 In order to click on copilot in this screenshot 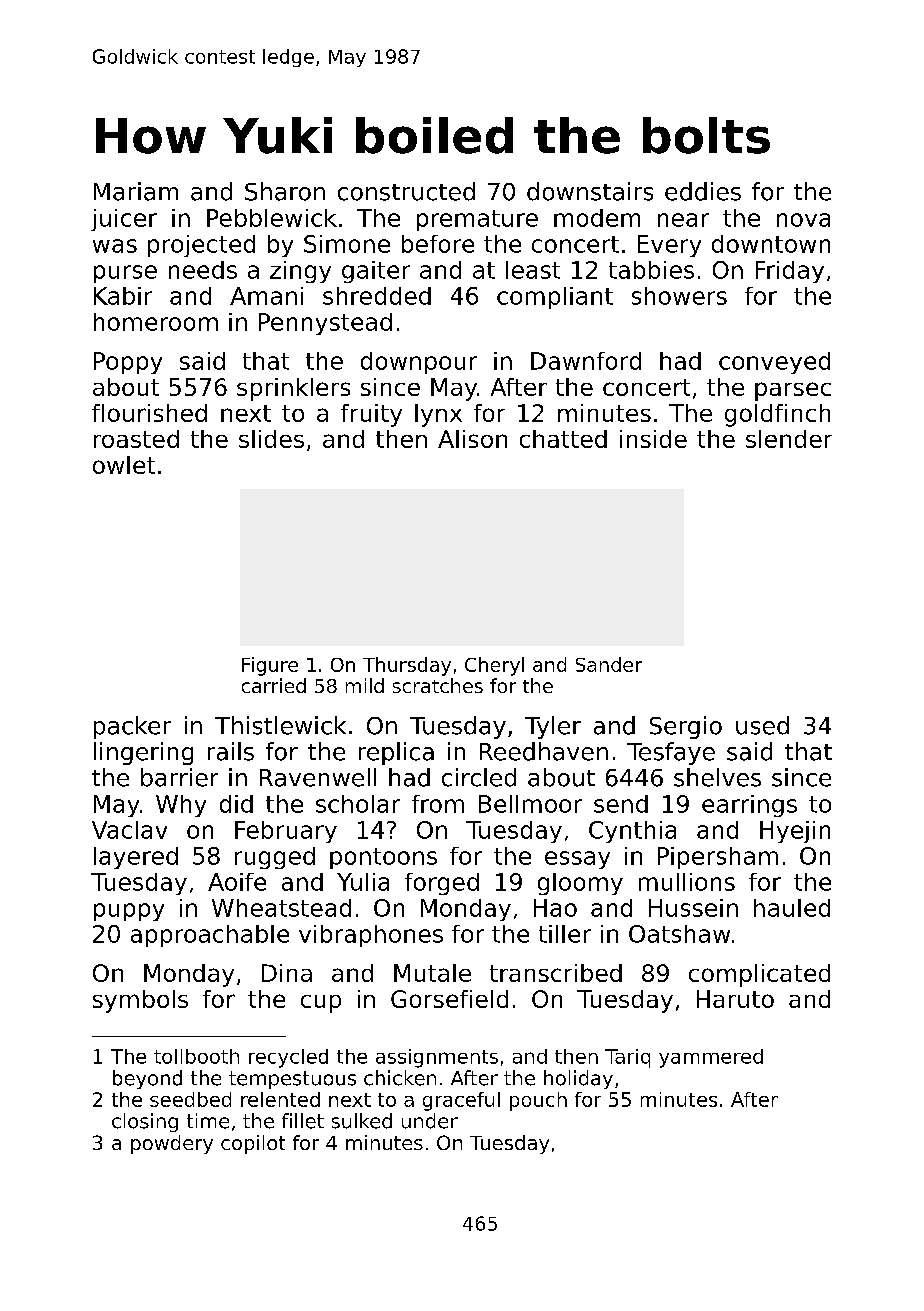, I will do `click(253, 1144)`.
